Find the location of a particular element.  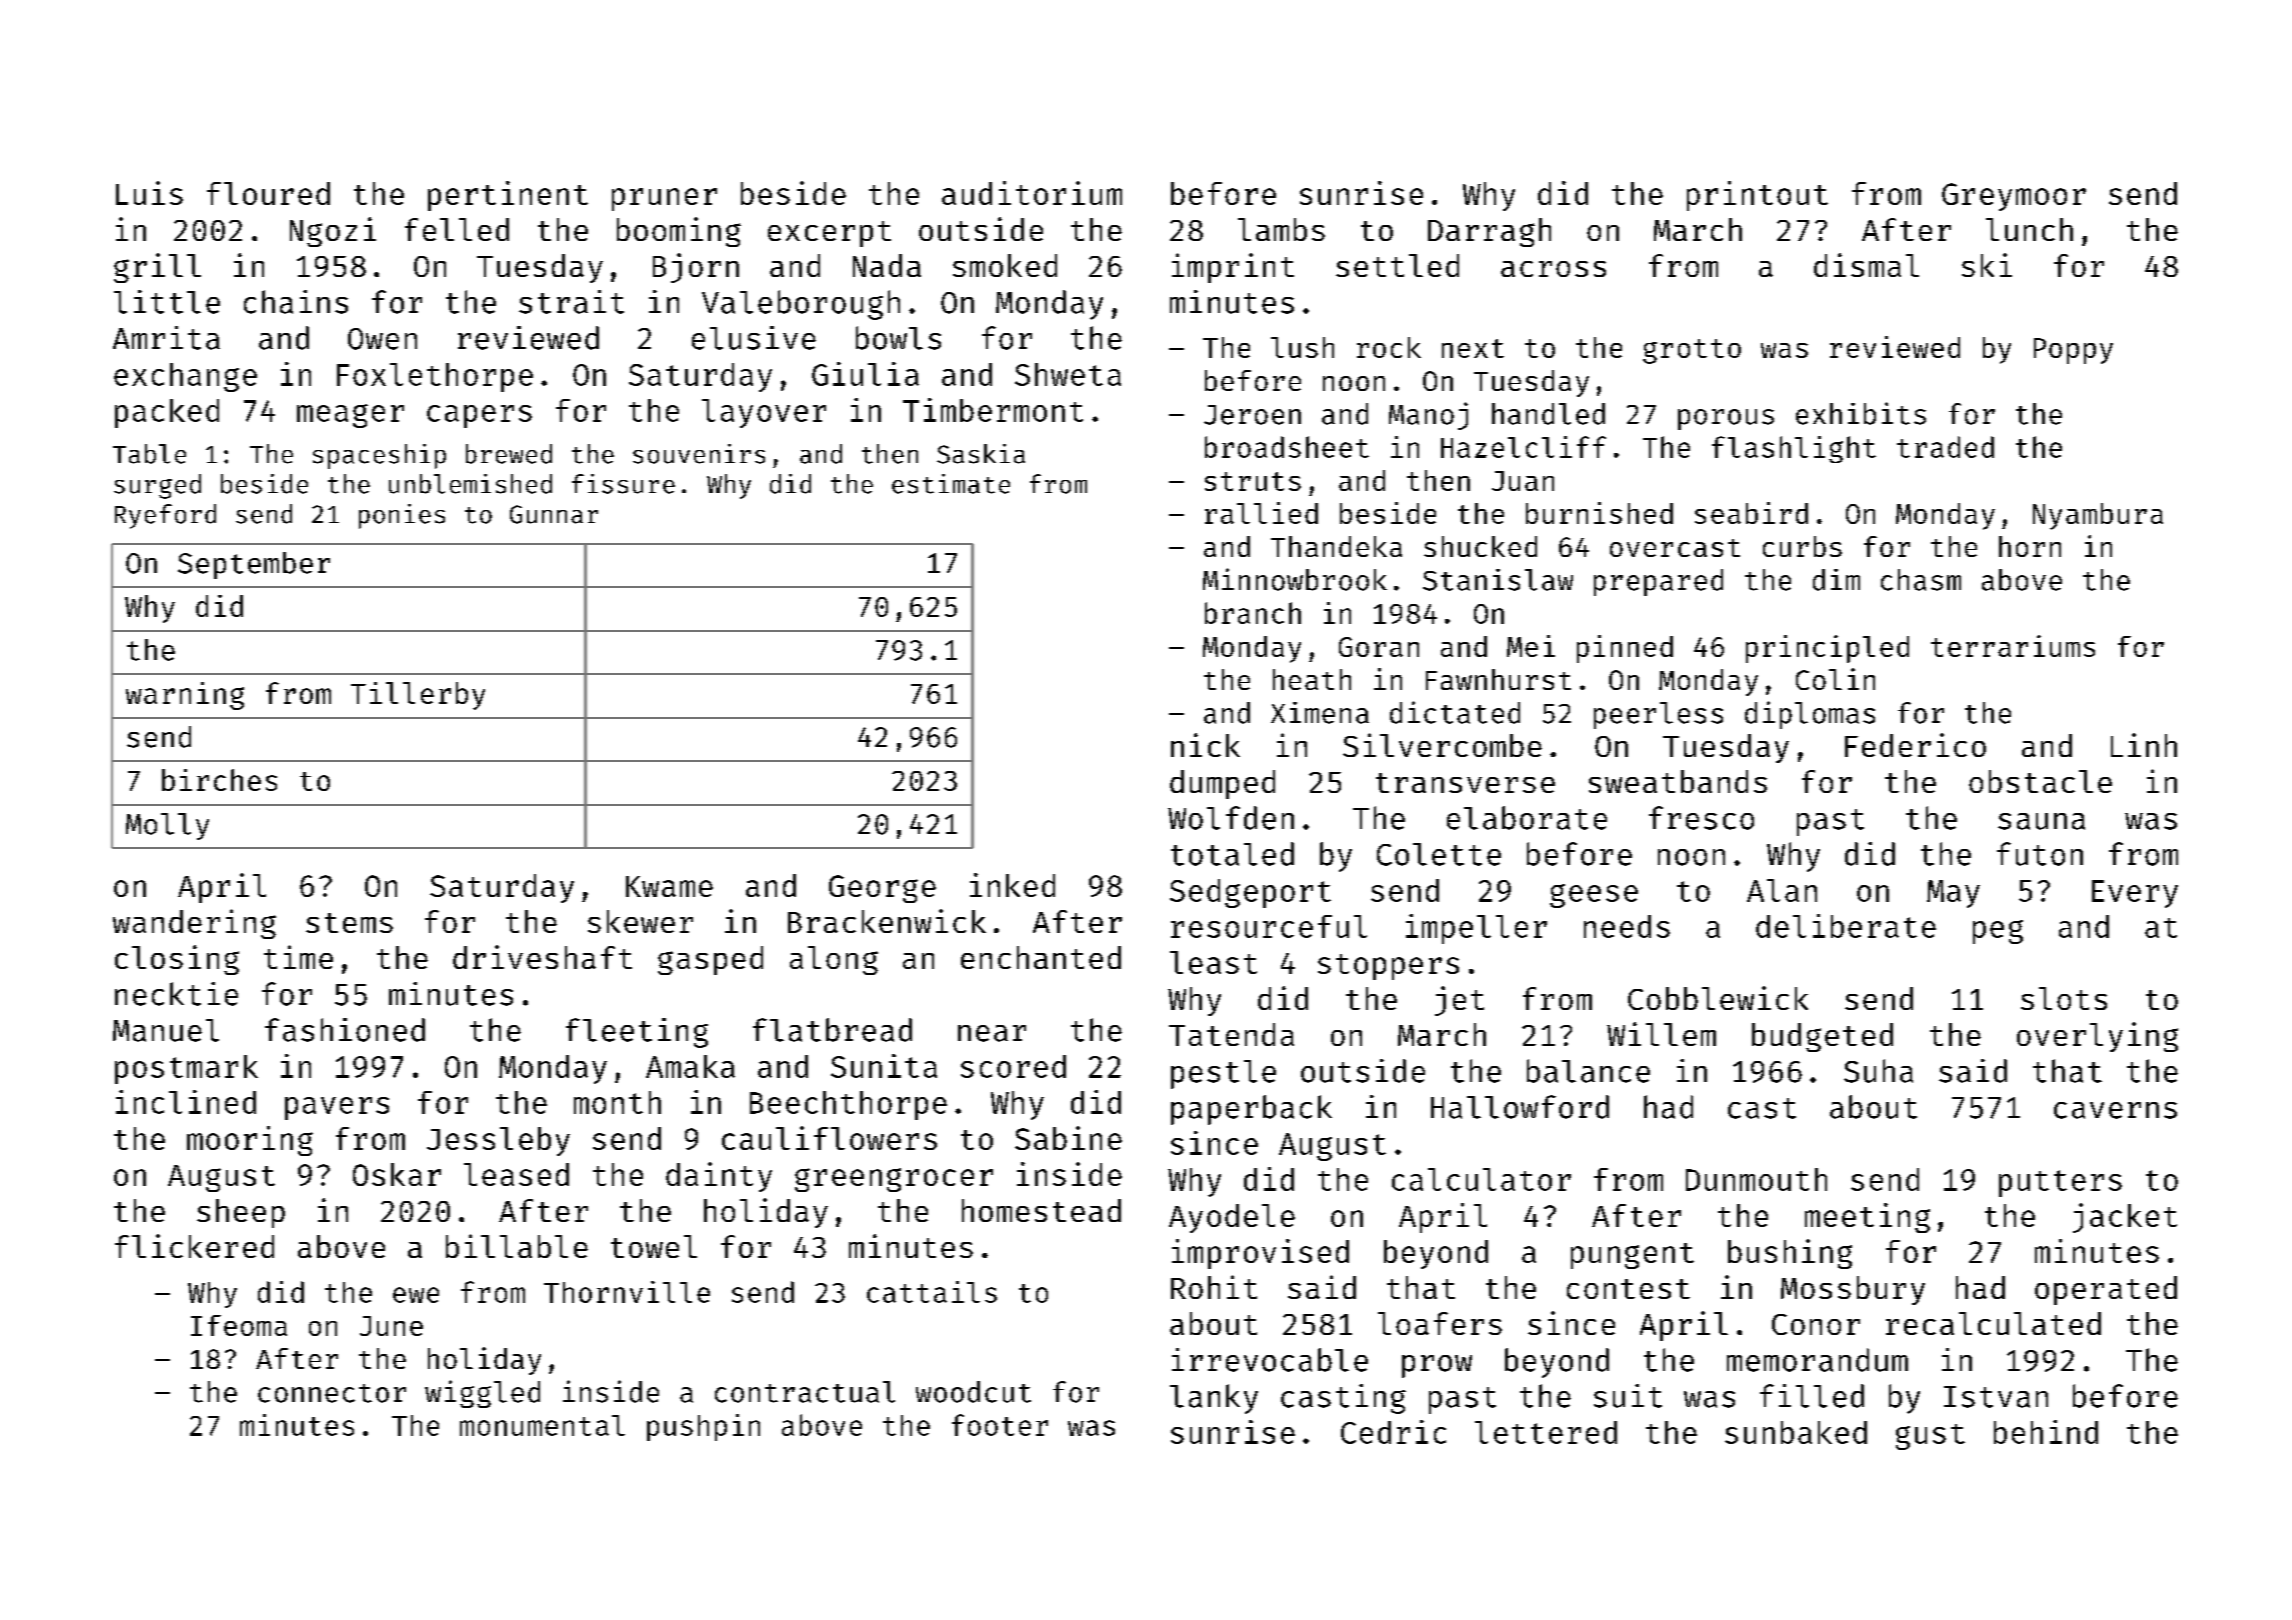

Luis is located at coordinates (149, 193).
